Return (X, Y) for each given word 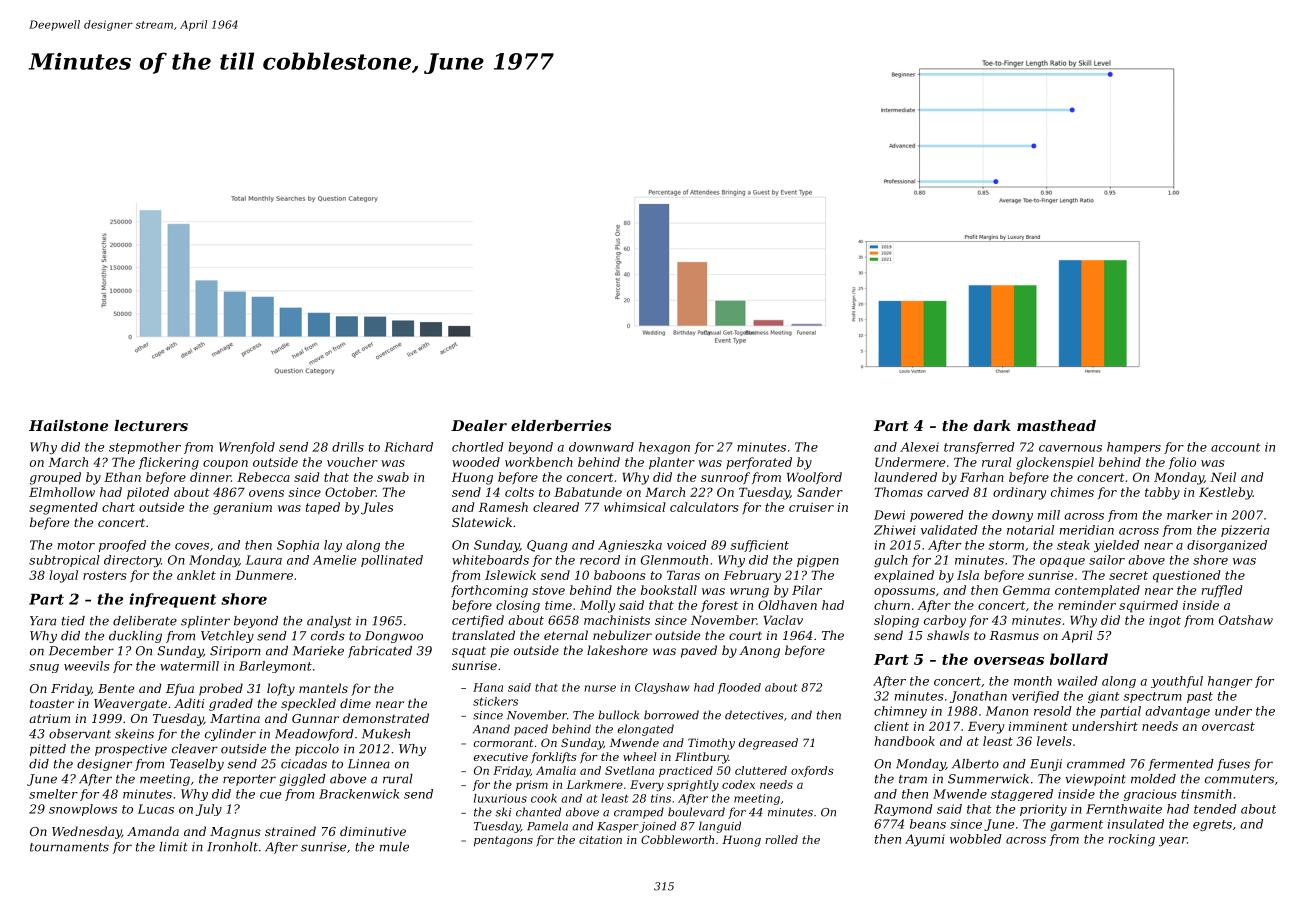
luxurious (500, 798)
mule (394, 847)
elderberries (561, 425)
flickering (169, 463)
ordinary (1019, 493)
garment (1076, 825)
